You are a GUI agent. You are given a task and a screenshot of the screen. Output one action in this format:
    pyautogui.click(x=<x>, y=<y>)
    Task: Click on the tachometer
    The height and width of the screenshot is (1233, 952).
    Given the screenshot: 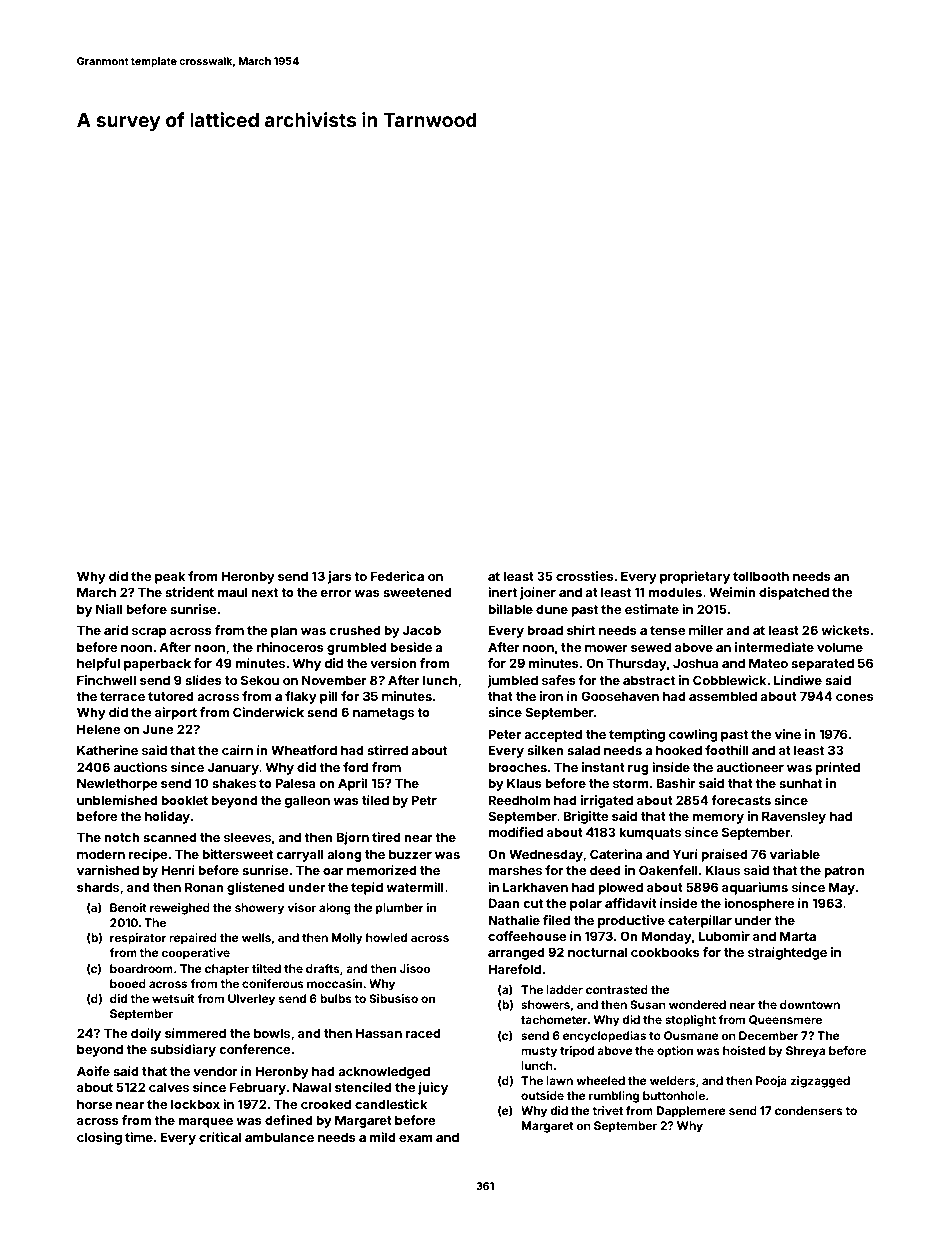 What is the action you would take?
    pyautogui.click(x=554, y=1019)
